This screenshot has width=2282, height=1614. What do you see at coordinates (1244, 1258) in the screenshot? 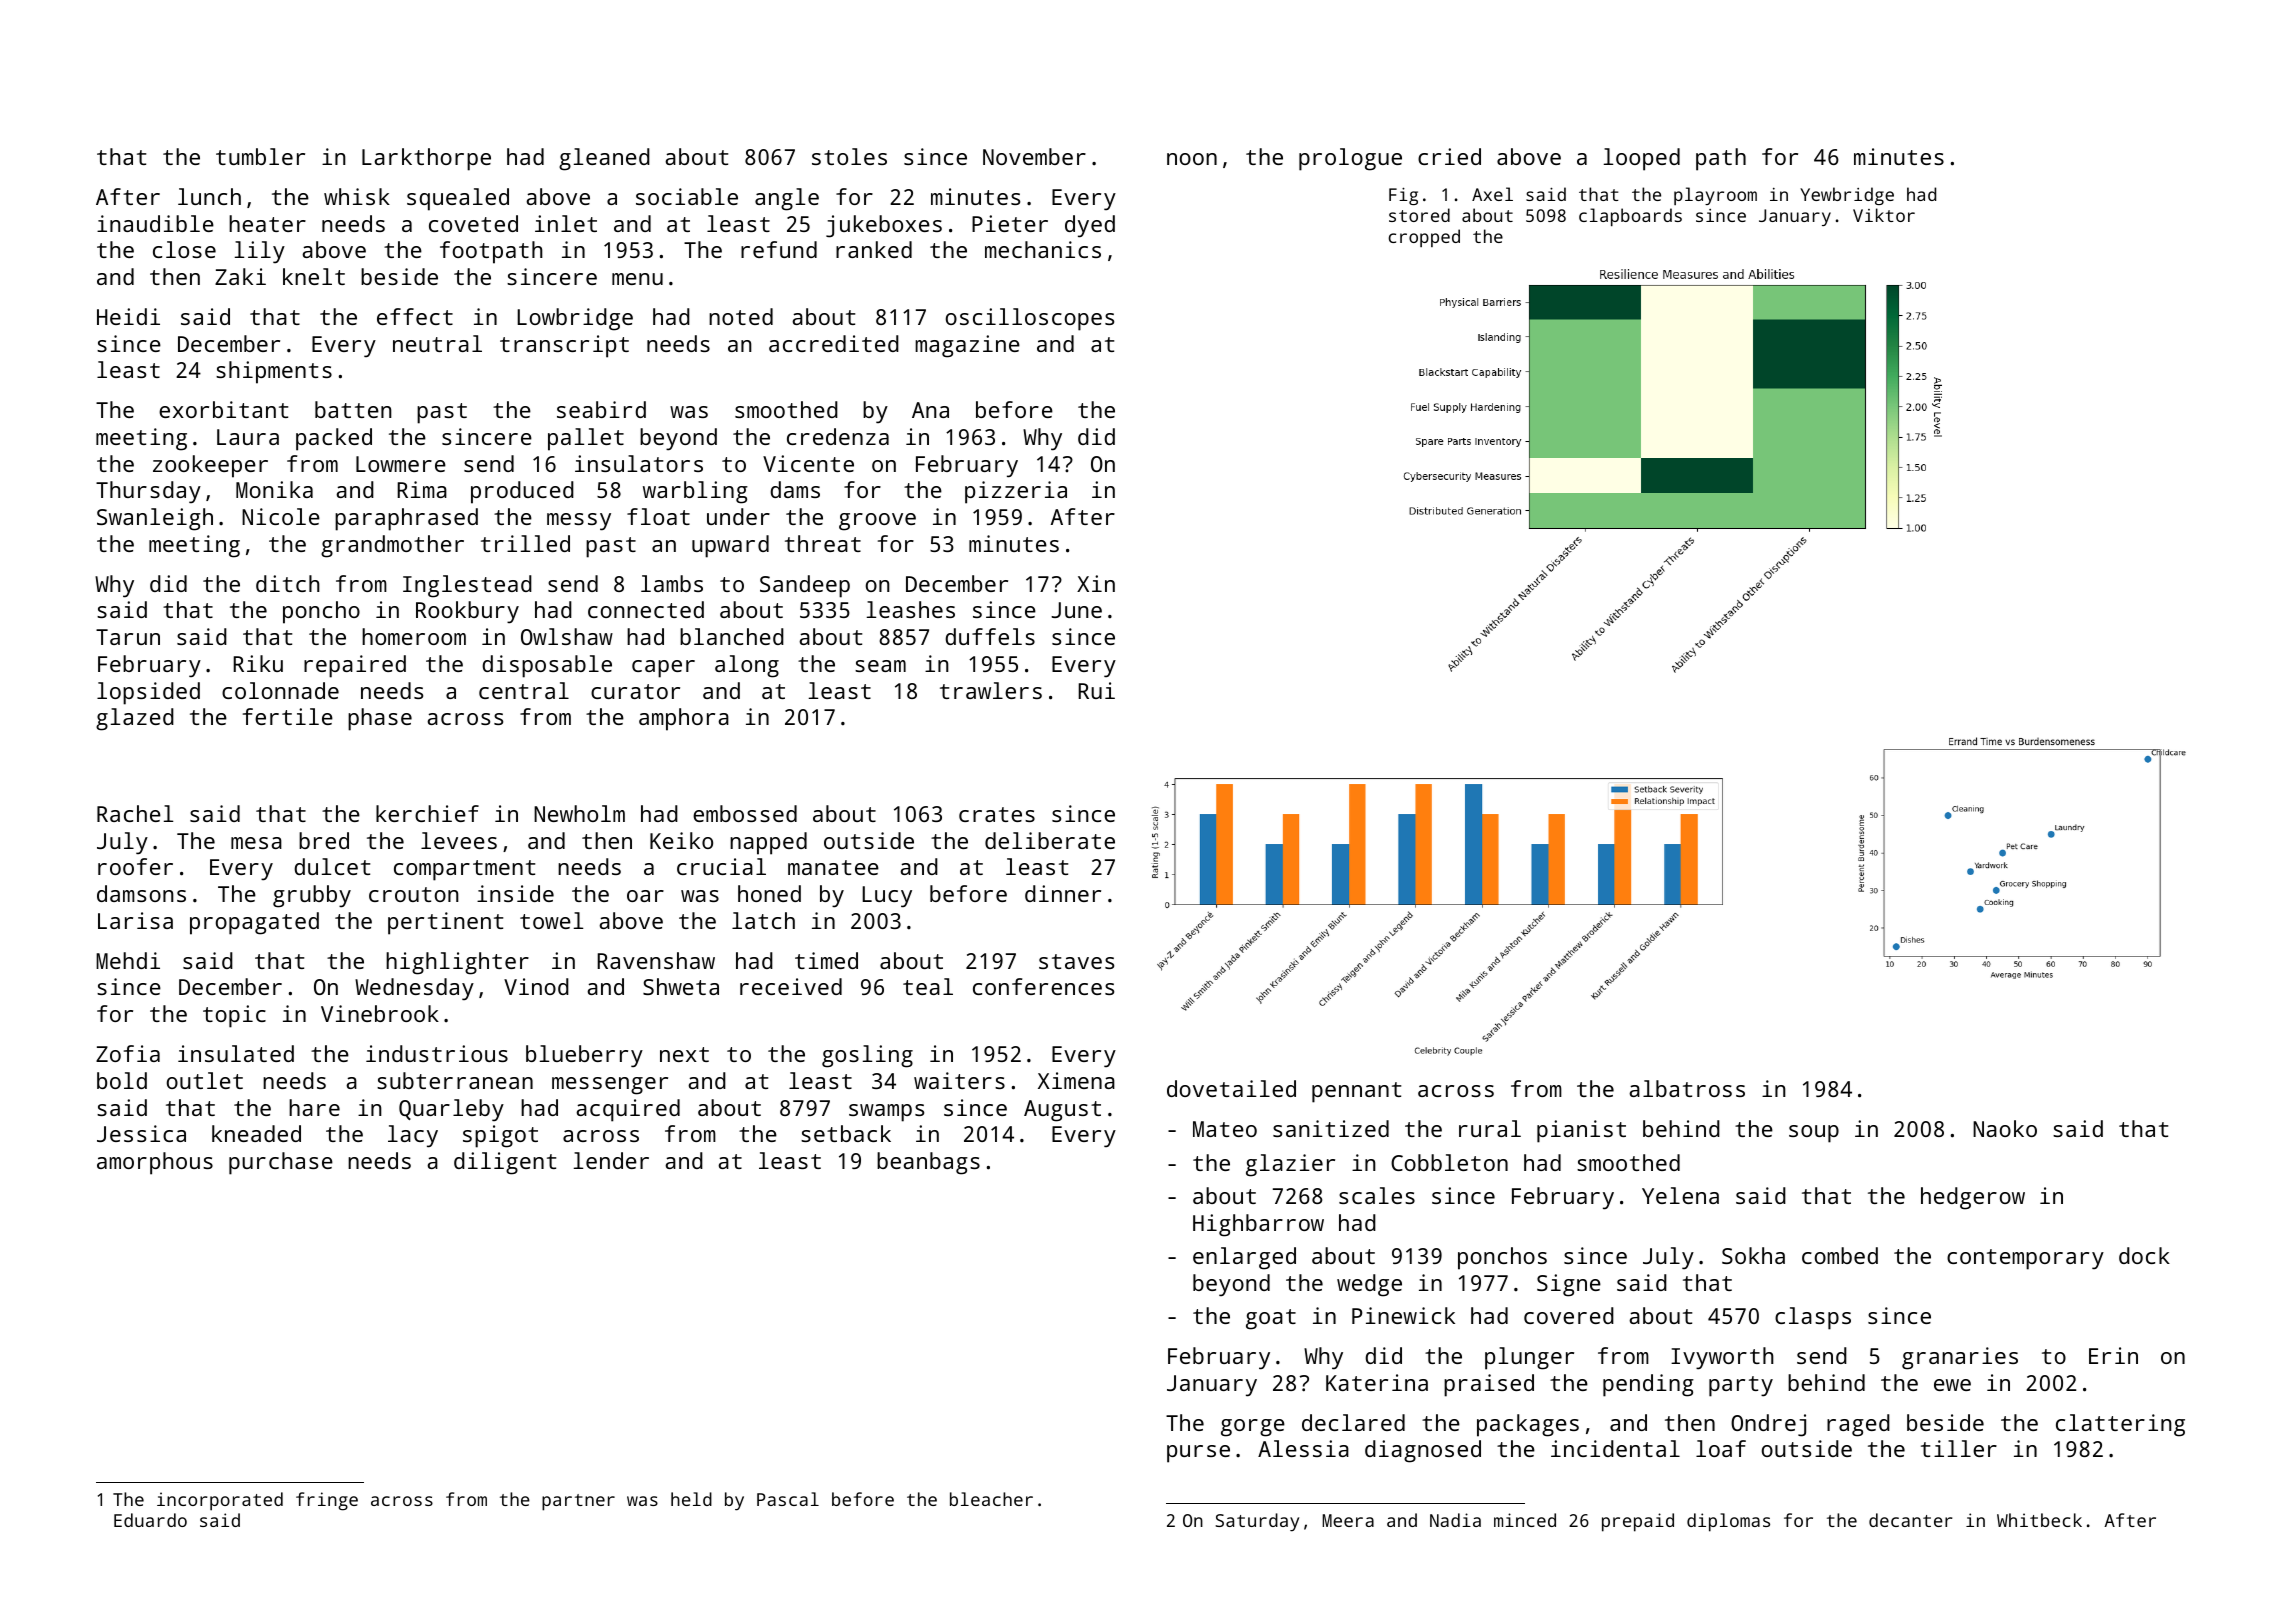
I see `enlarged` at bounding box center [1244, 1258].
